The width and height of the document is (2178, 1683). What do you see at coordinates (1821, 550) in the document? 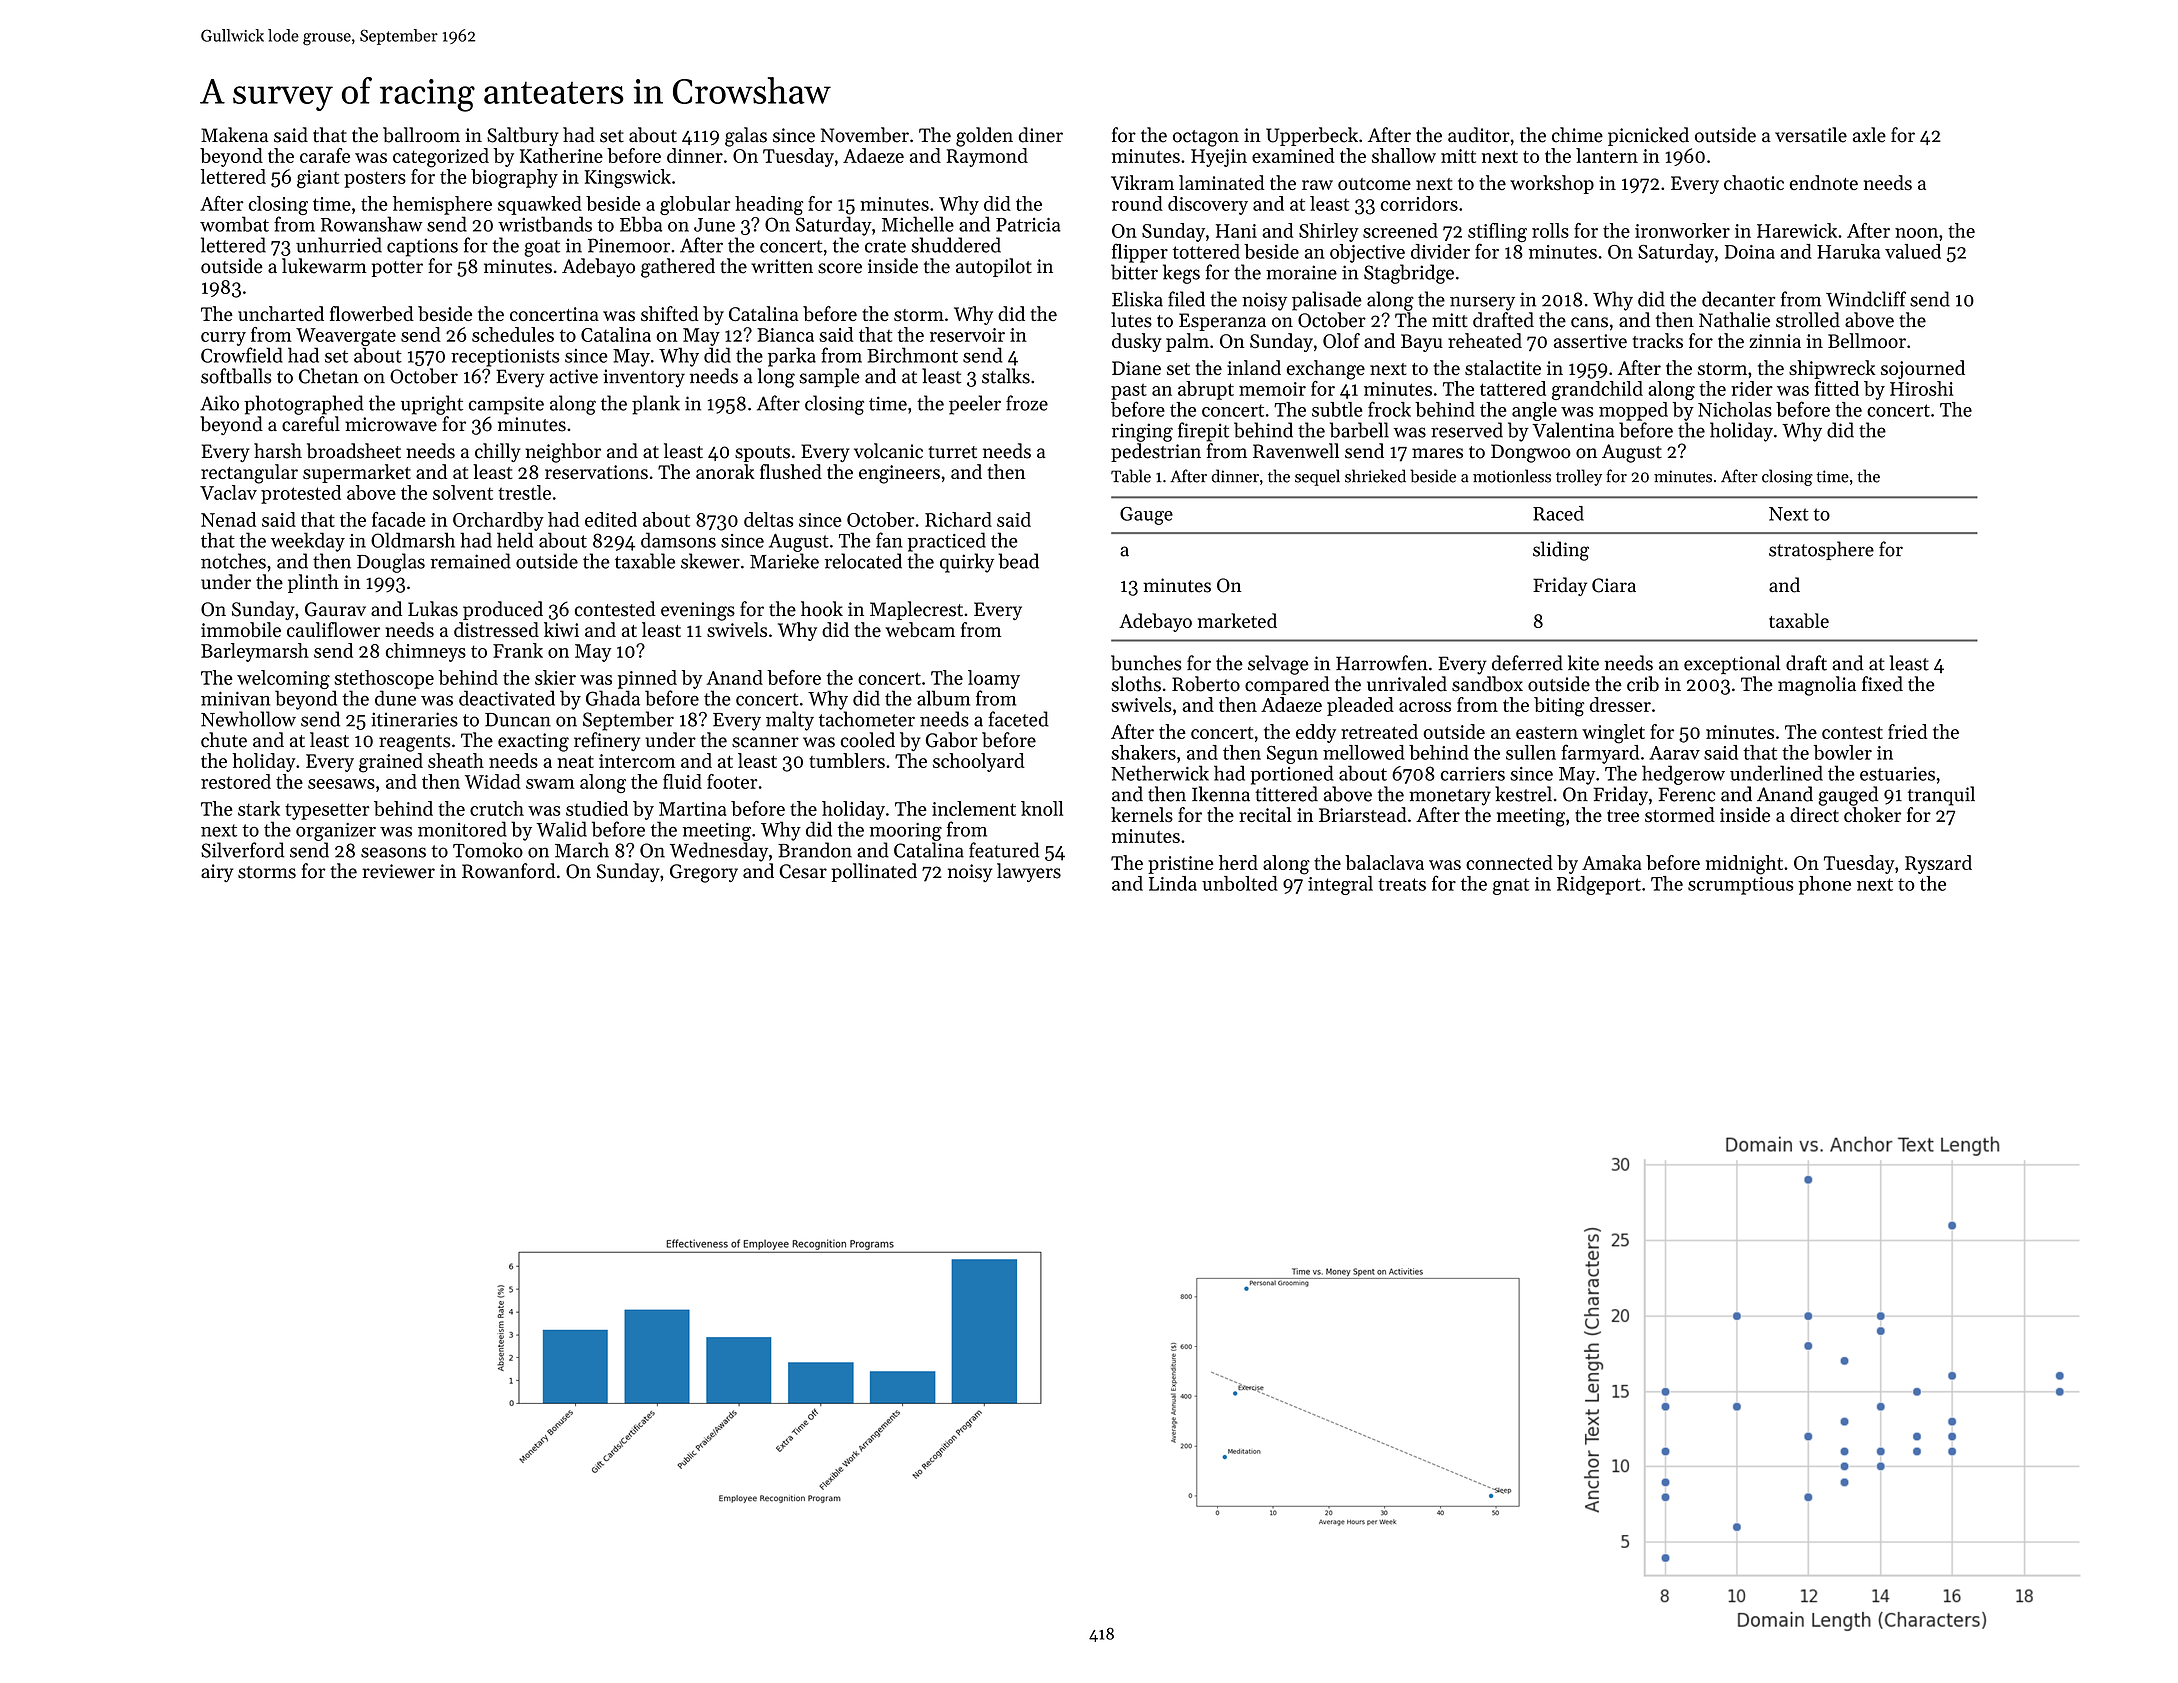
I see `stratosphere` at bounding box center [1821, 550].
